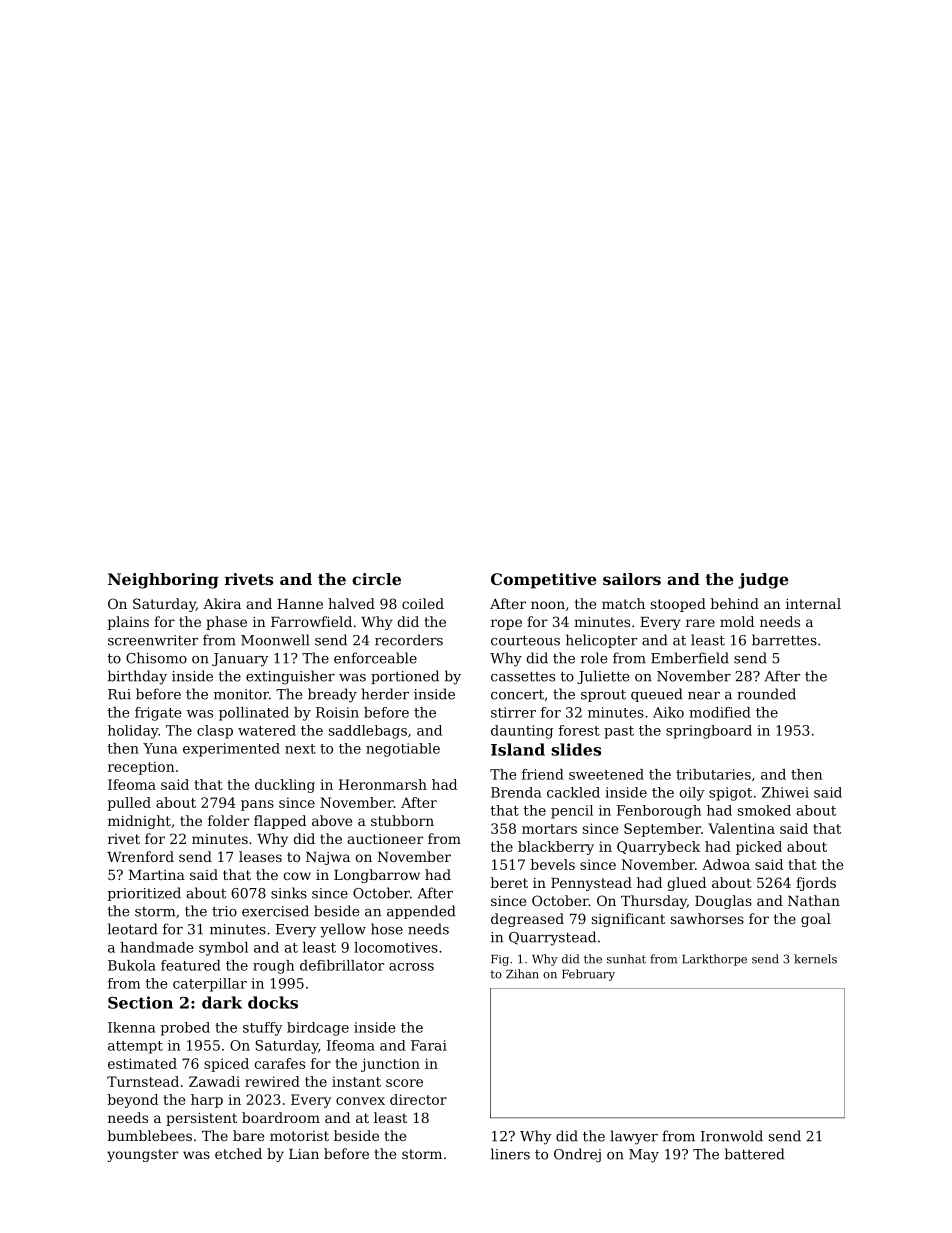 Image resolution: width=952 pixels, height=1233 pixels. What do you see at coordinates (260, 856) in the screenshot?
I see `leases` at bounding box center [260, 856].
